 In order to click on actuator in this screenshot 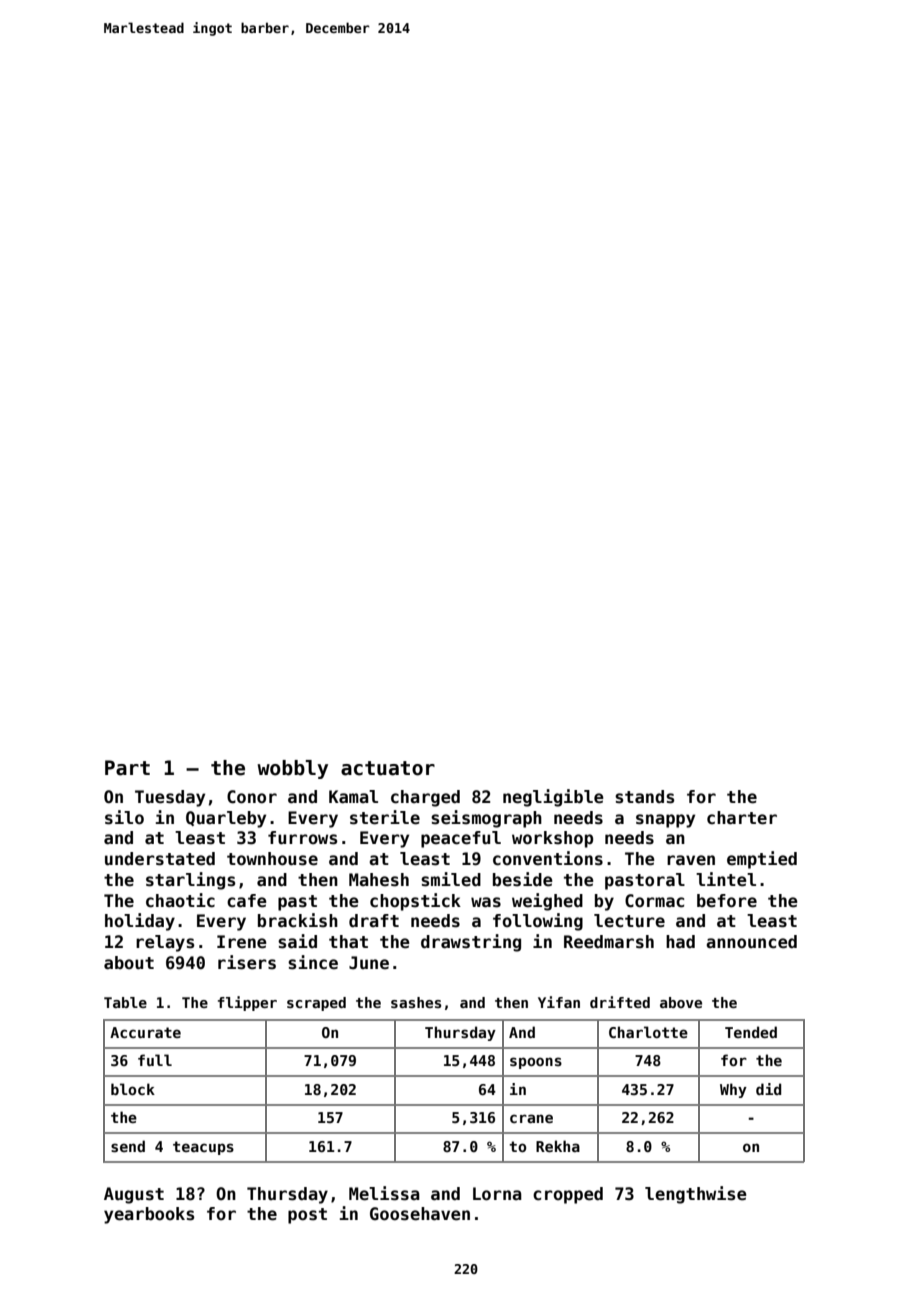, I will do `click(388, 768)`.
